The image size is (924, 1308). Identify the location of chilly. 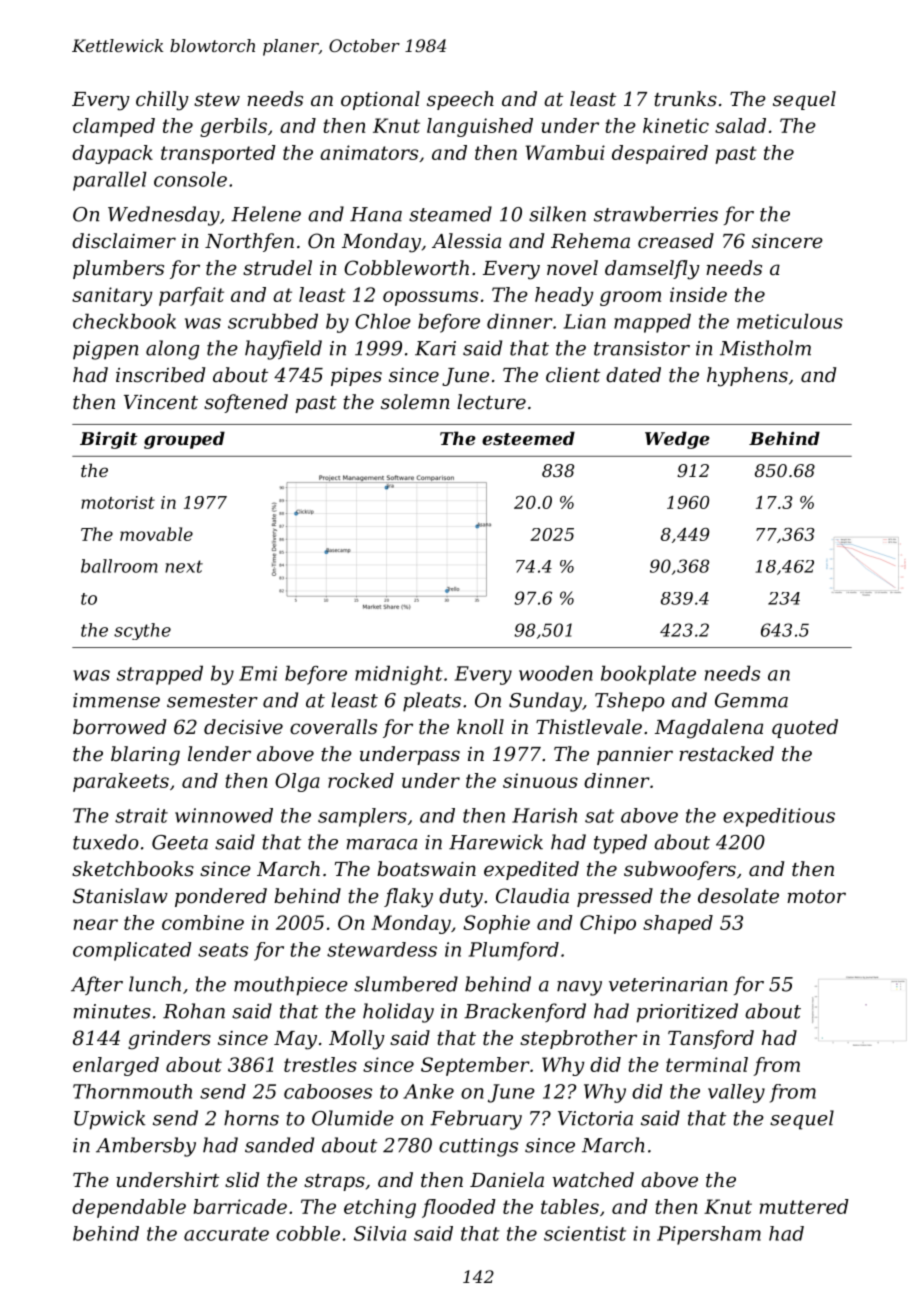
(162, 101).
